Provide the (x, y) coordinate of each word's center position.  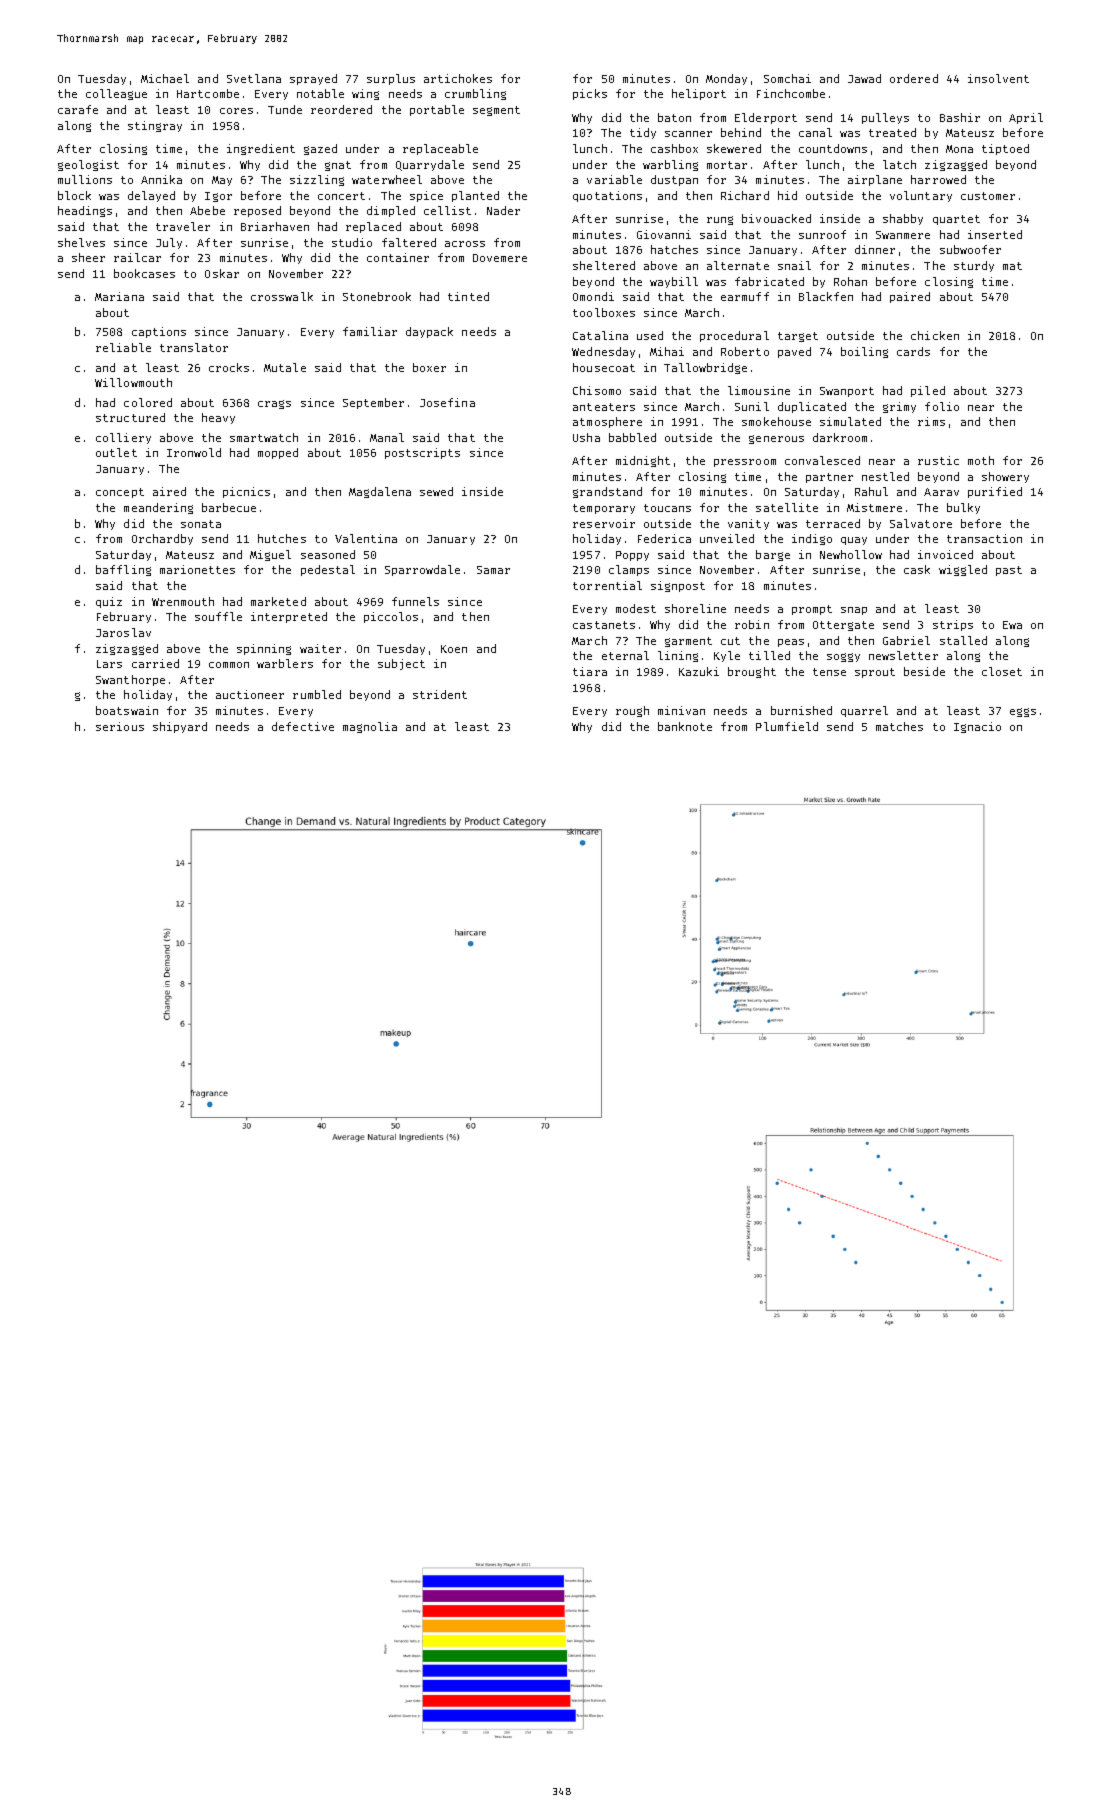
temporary (604, 509)
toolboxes (604, 312)
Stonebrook (377, 296)
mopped (278, 453)
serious (120, 726)
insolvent (998, 78)
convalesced (822, 460)
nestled (885, 476)
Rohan (850, 281)
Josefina (447, 402)
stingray (155, 126)
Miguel (270, 555)
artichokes (458, 78)
